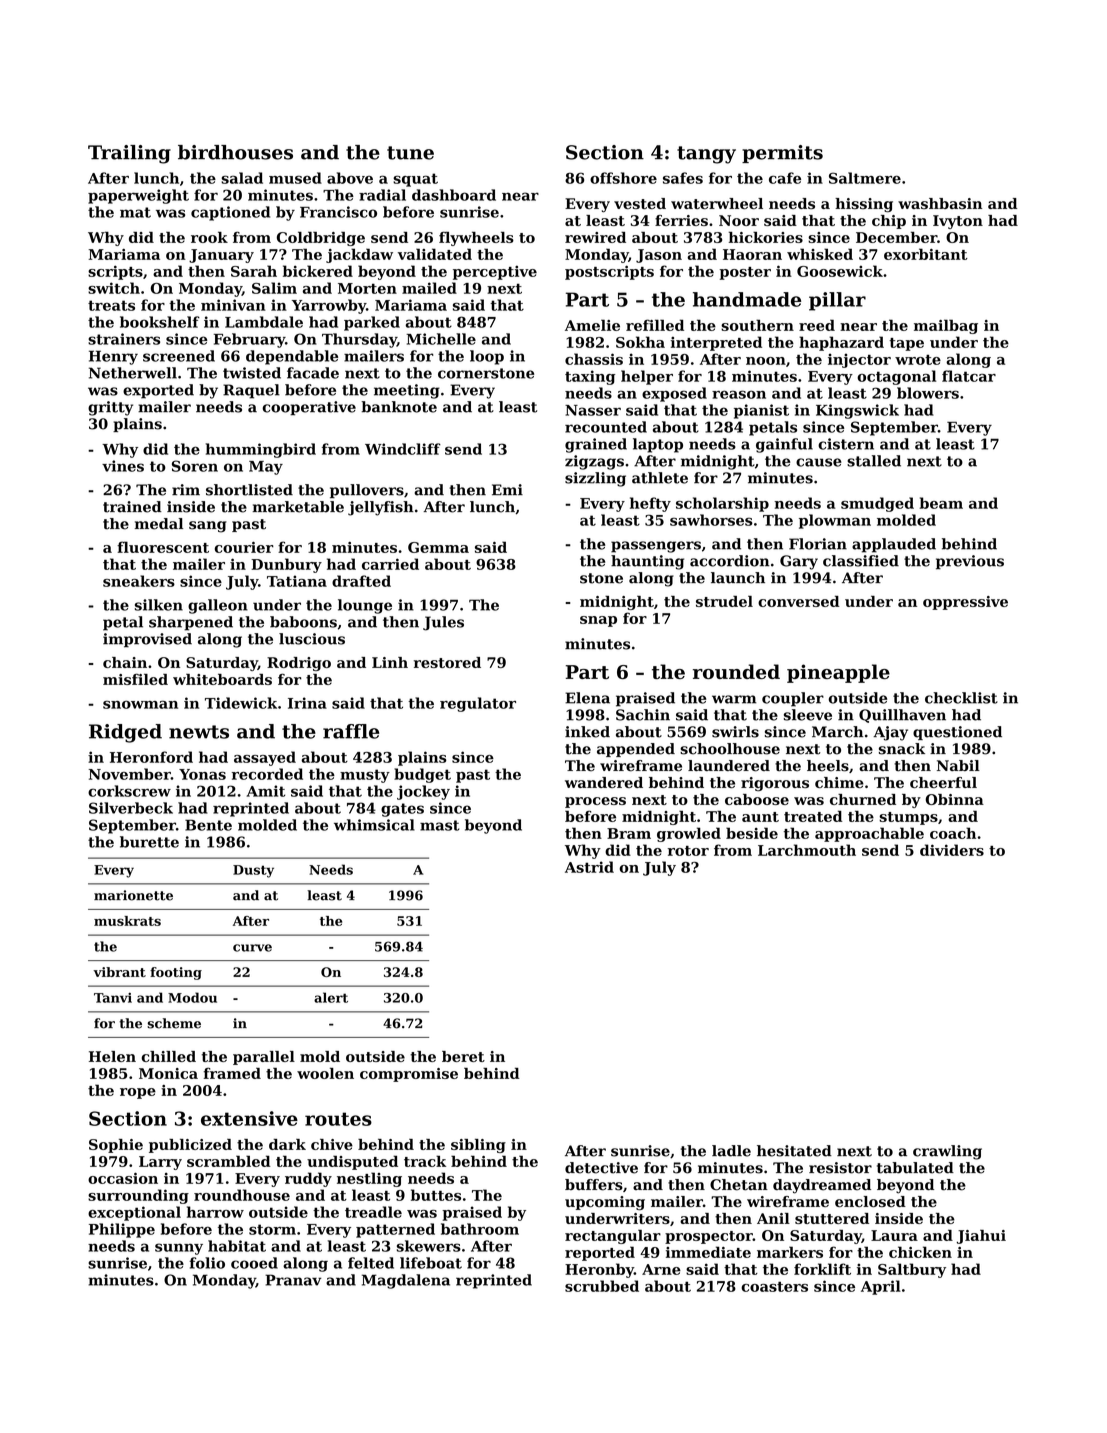 The width and height of the screenshot is (1107, 1433). Describe the element at coordinates (598, 621) in the screenshot. I see `snap` at that location.
